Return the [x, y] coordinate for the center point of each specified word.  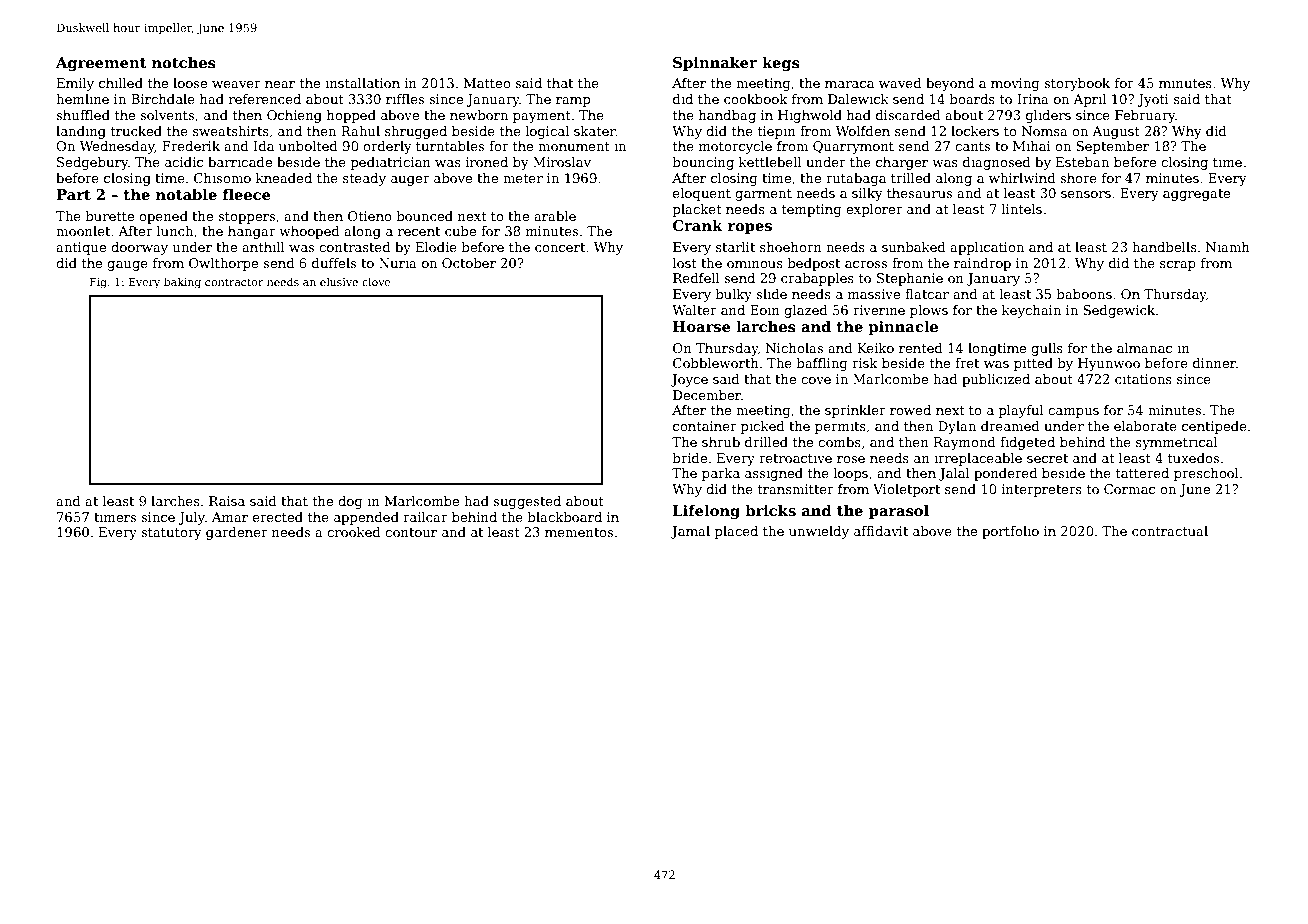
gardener [237, 533]
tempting [812, 210]
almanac [1144, 348]
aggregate [1196, 195]
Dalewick [858, 99]
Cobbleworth [716, 363]
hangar [252, 232]
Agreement [101, 64]
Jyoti [1153, 100]
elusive [339, 281]
